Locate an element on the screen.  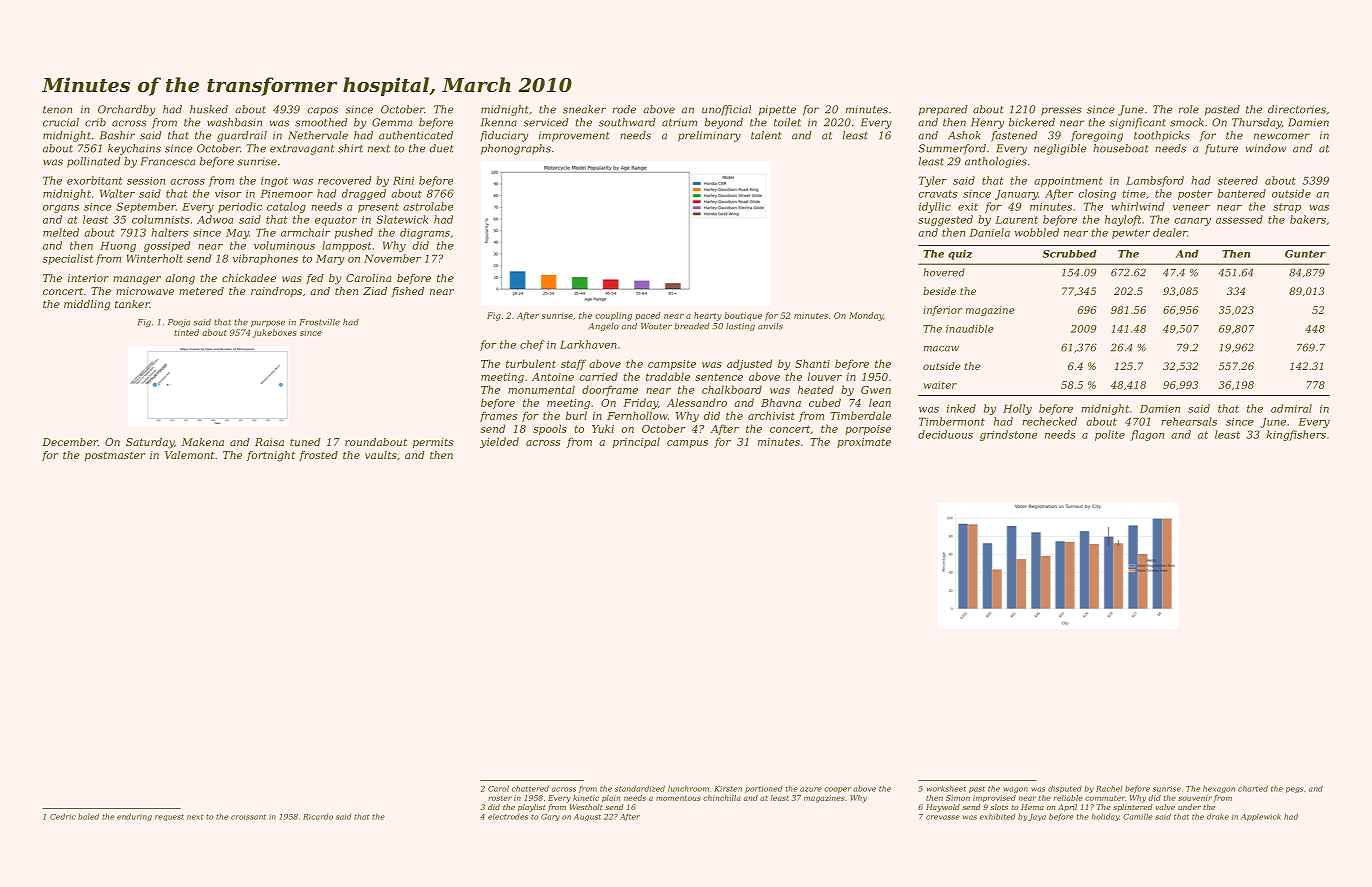
Valemont is located at coordinates (190, 455).
